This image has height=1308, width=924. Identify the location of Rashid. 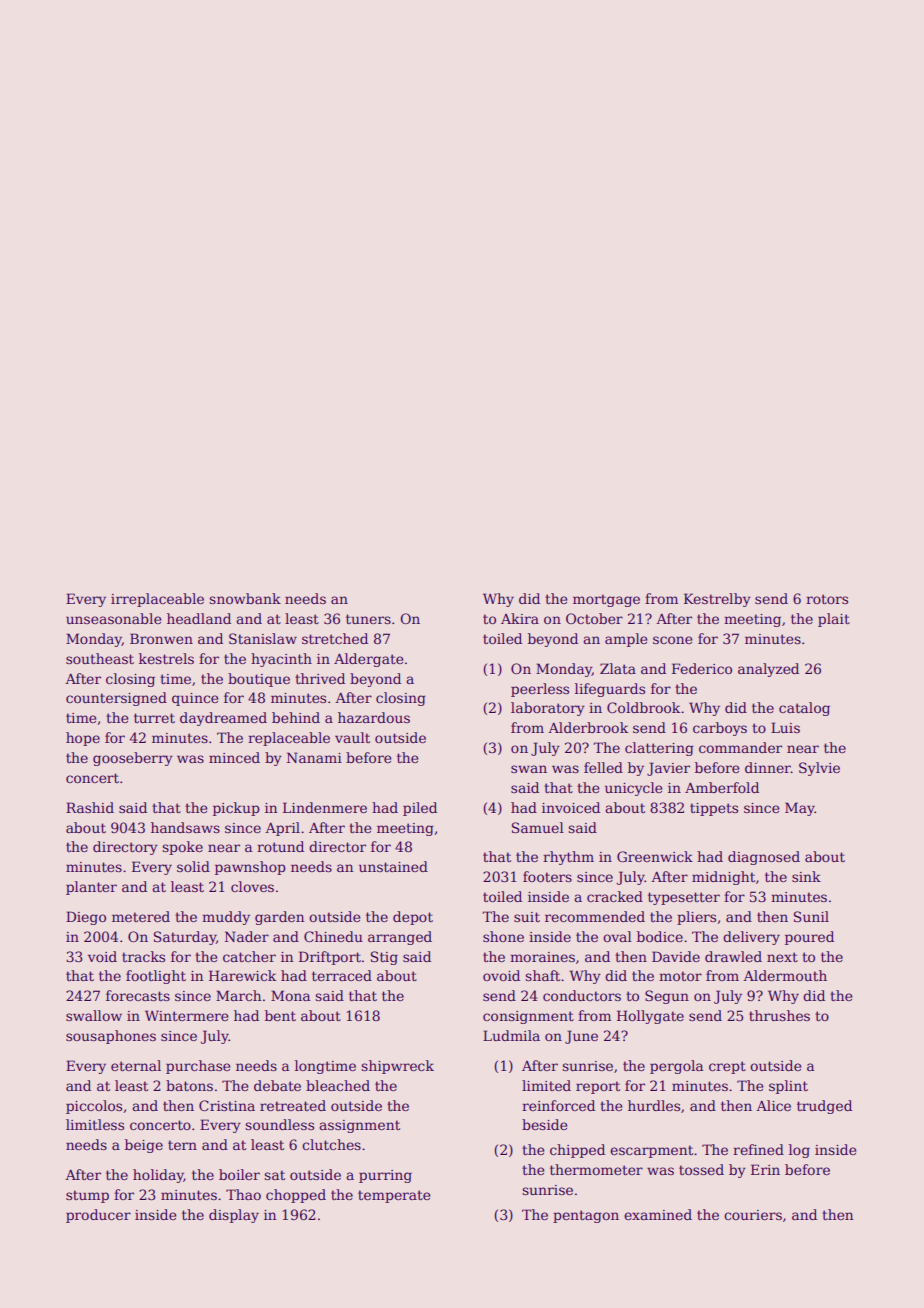
(90, 807).
